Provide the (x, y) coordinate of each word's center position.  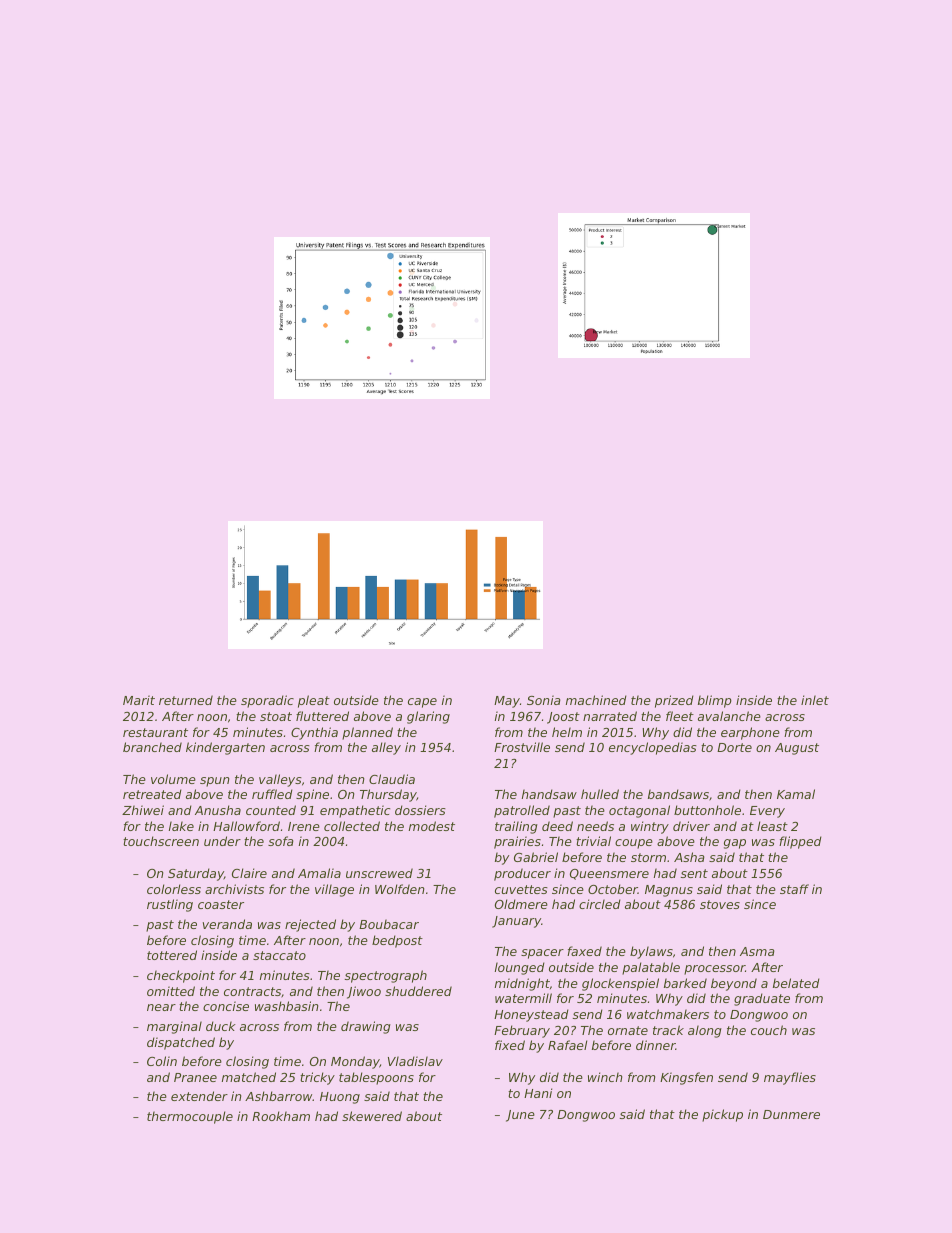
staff (794, 889)
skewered (372, 1116)
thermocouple (190, 1117)
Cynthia (314, 733)
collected (352, 826)
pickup (722, 1115)
